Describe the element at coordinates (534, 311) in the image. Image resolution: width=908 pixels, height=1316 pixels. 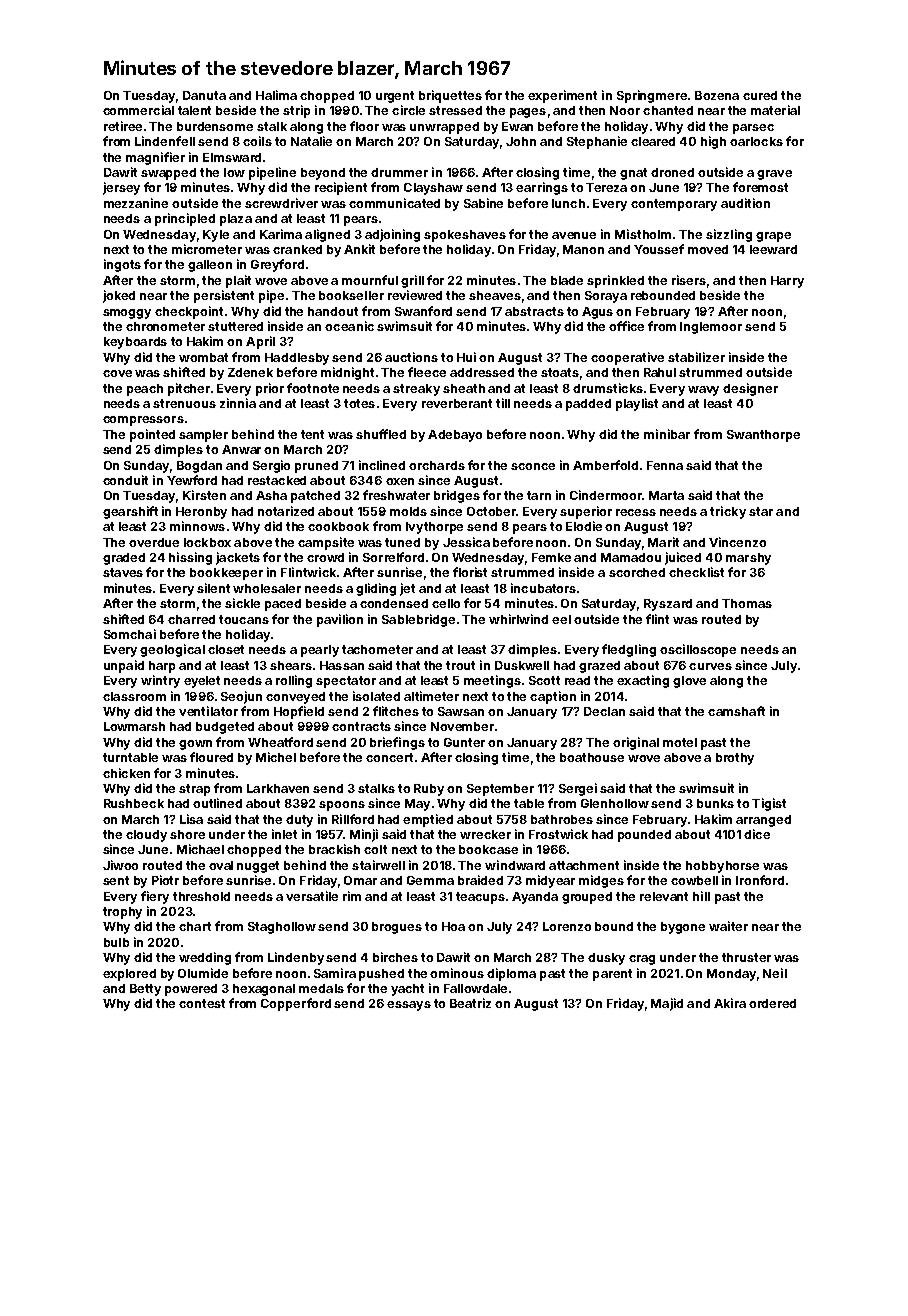
I see `abstracts` at that location.
